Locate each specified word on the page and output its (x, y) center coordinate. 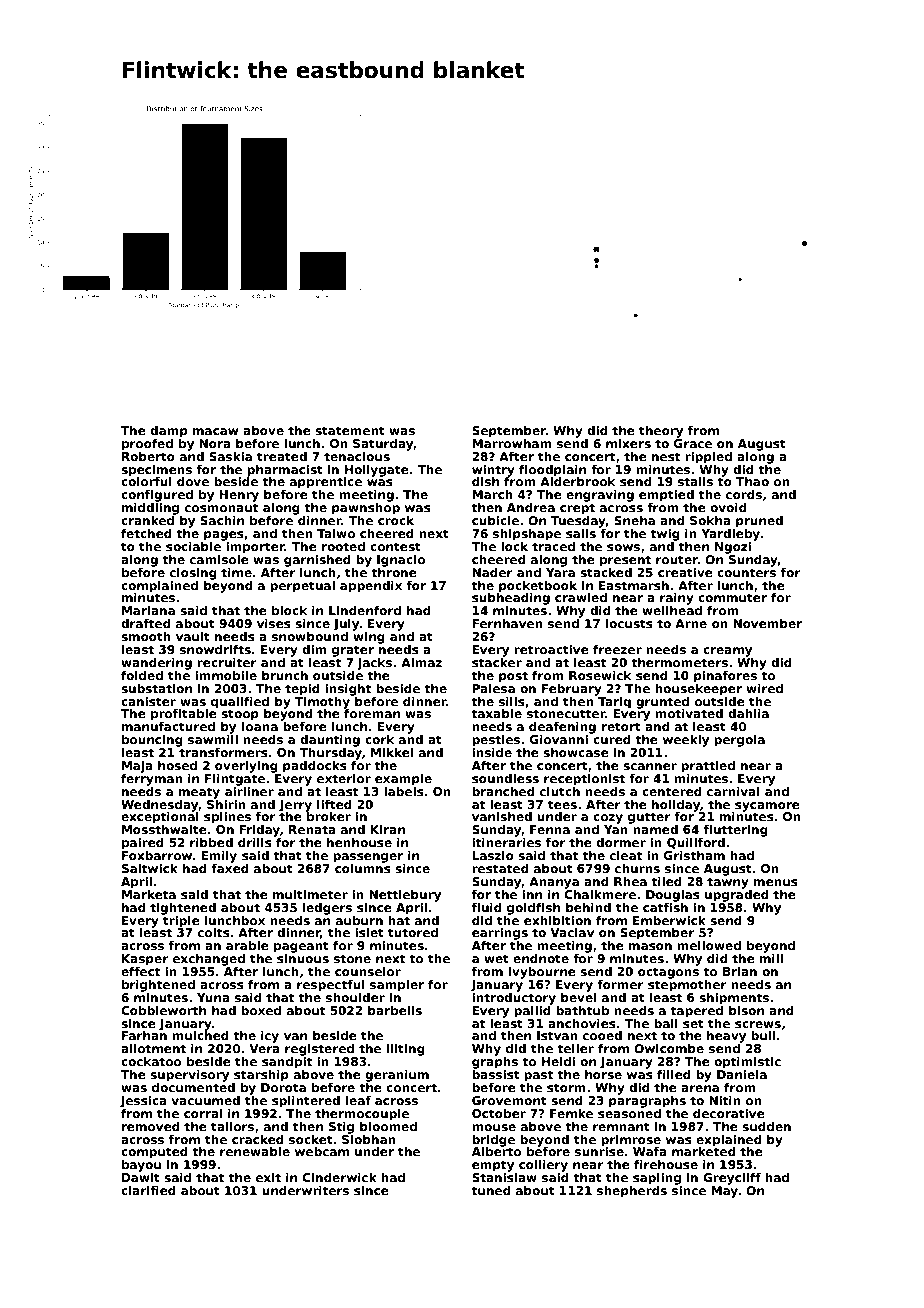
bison (746, 1010)
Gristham (694, 855)
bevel (578, 997)
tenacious (357, 456)
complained (159, 587)
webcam (322, 1151)
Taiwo (336, 533)
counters (746, 572)
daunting (330, 741)
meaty (199, 793)
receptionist (584, 780)
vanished (502, 816)
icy (270, 1037)
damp (169, 432)
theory (661, 432)
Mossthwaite (164, 829)
